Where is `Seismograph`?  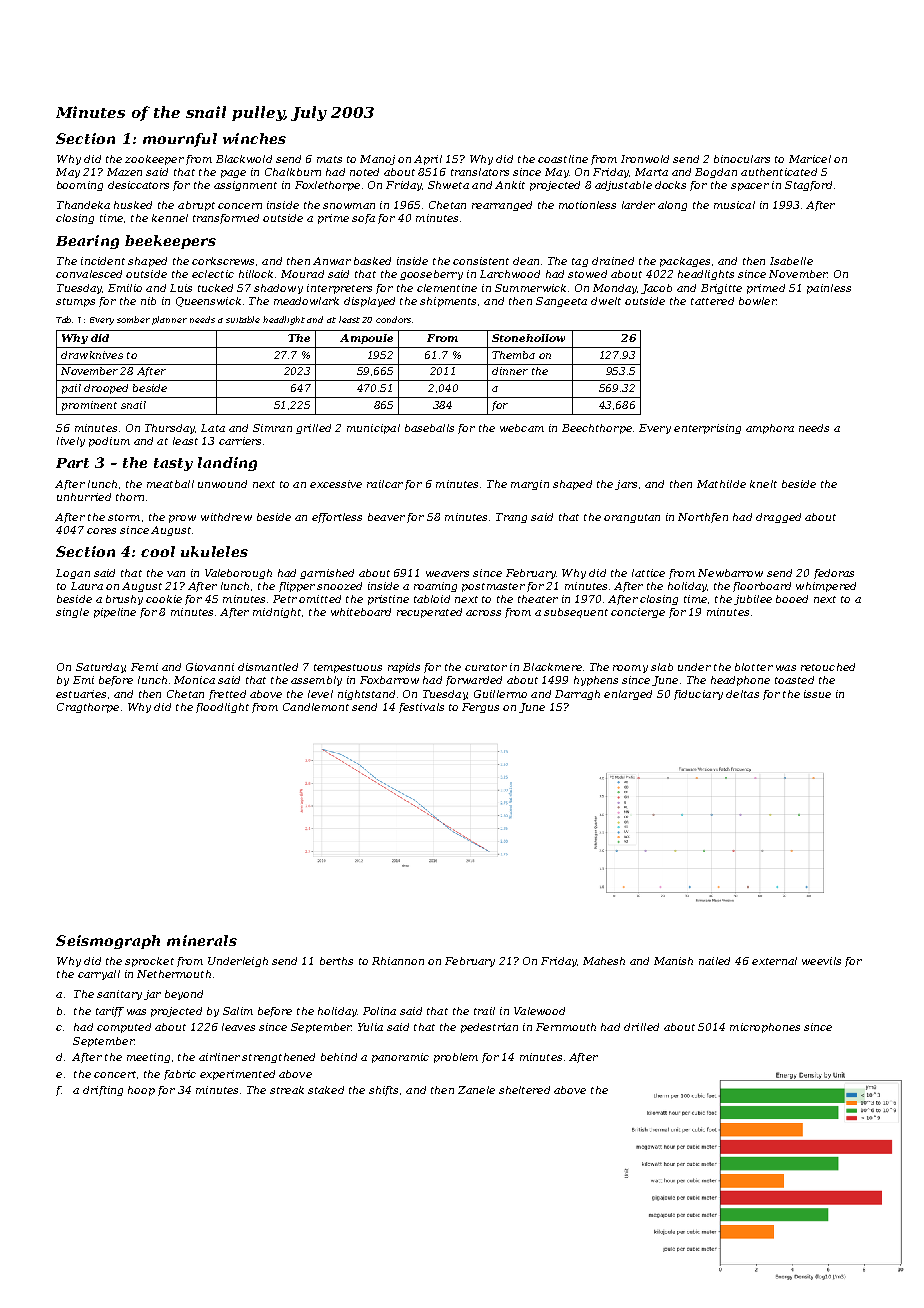
Seismograph is located at coordinates (108, 942).
